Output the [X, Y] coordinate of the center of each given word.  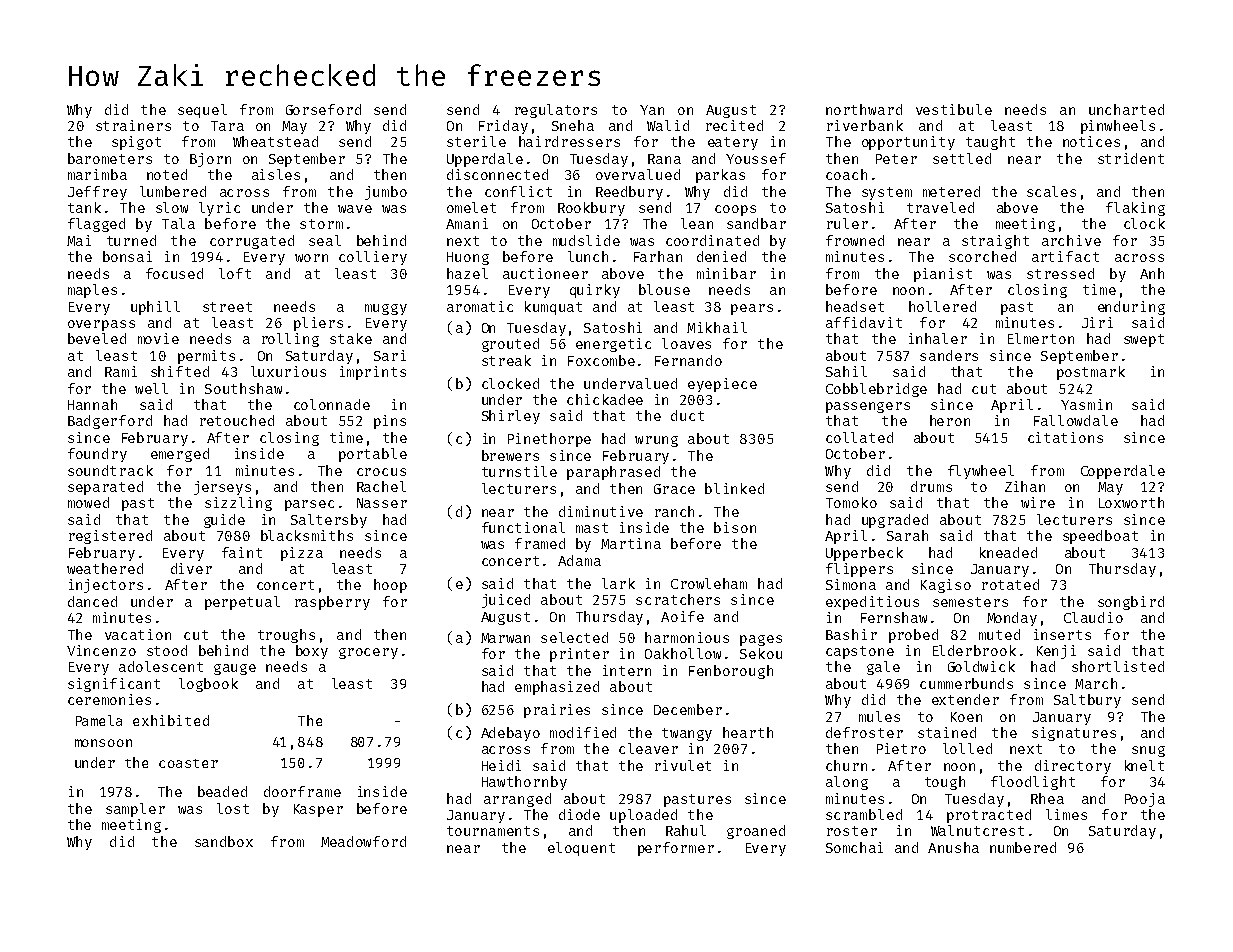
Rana [664, 159]
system [887, 193]
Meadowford [363, 841]
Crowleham [709, 583]
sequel [202, 111]
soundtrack [110, 470]
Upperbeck [864, 554]
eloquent [581, 849]
